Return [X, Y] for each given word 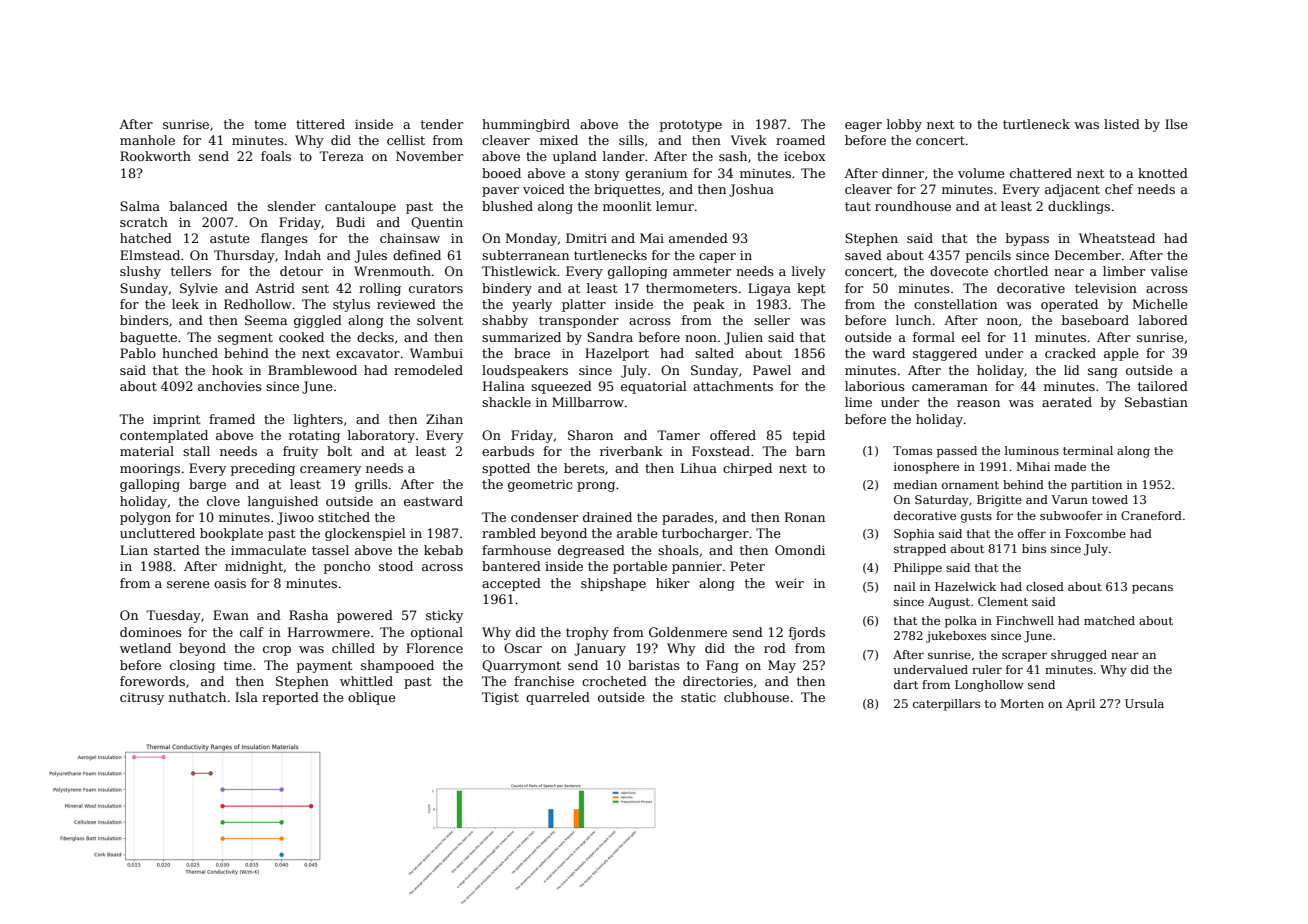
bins [1034, 548]
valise [1169, 271]
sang [1103, 373]
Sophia [914, 535]
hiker [673, 583]
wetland [145, 648]
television [1106, 288]
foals [276, 156]
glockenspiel [365, 534]
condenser [544, 517]
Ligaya [769, 289]
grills [371, 485]
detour [301, 271]
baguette [148, 338]
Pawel [772, 370]
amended [698, 238]
